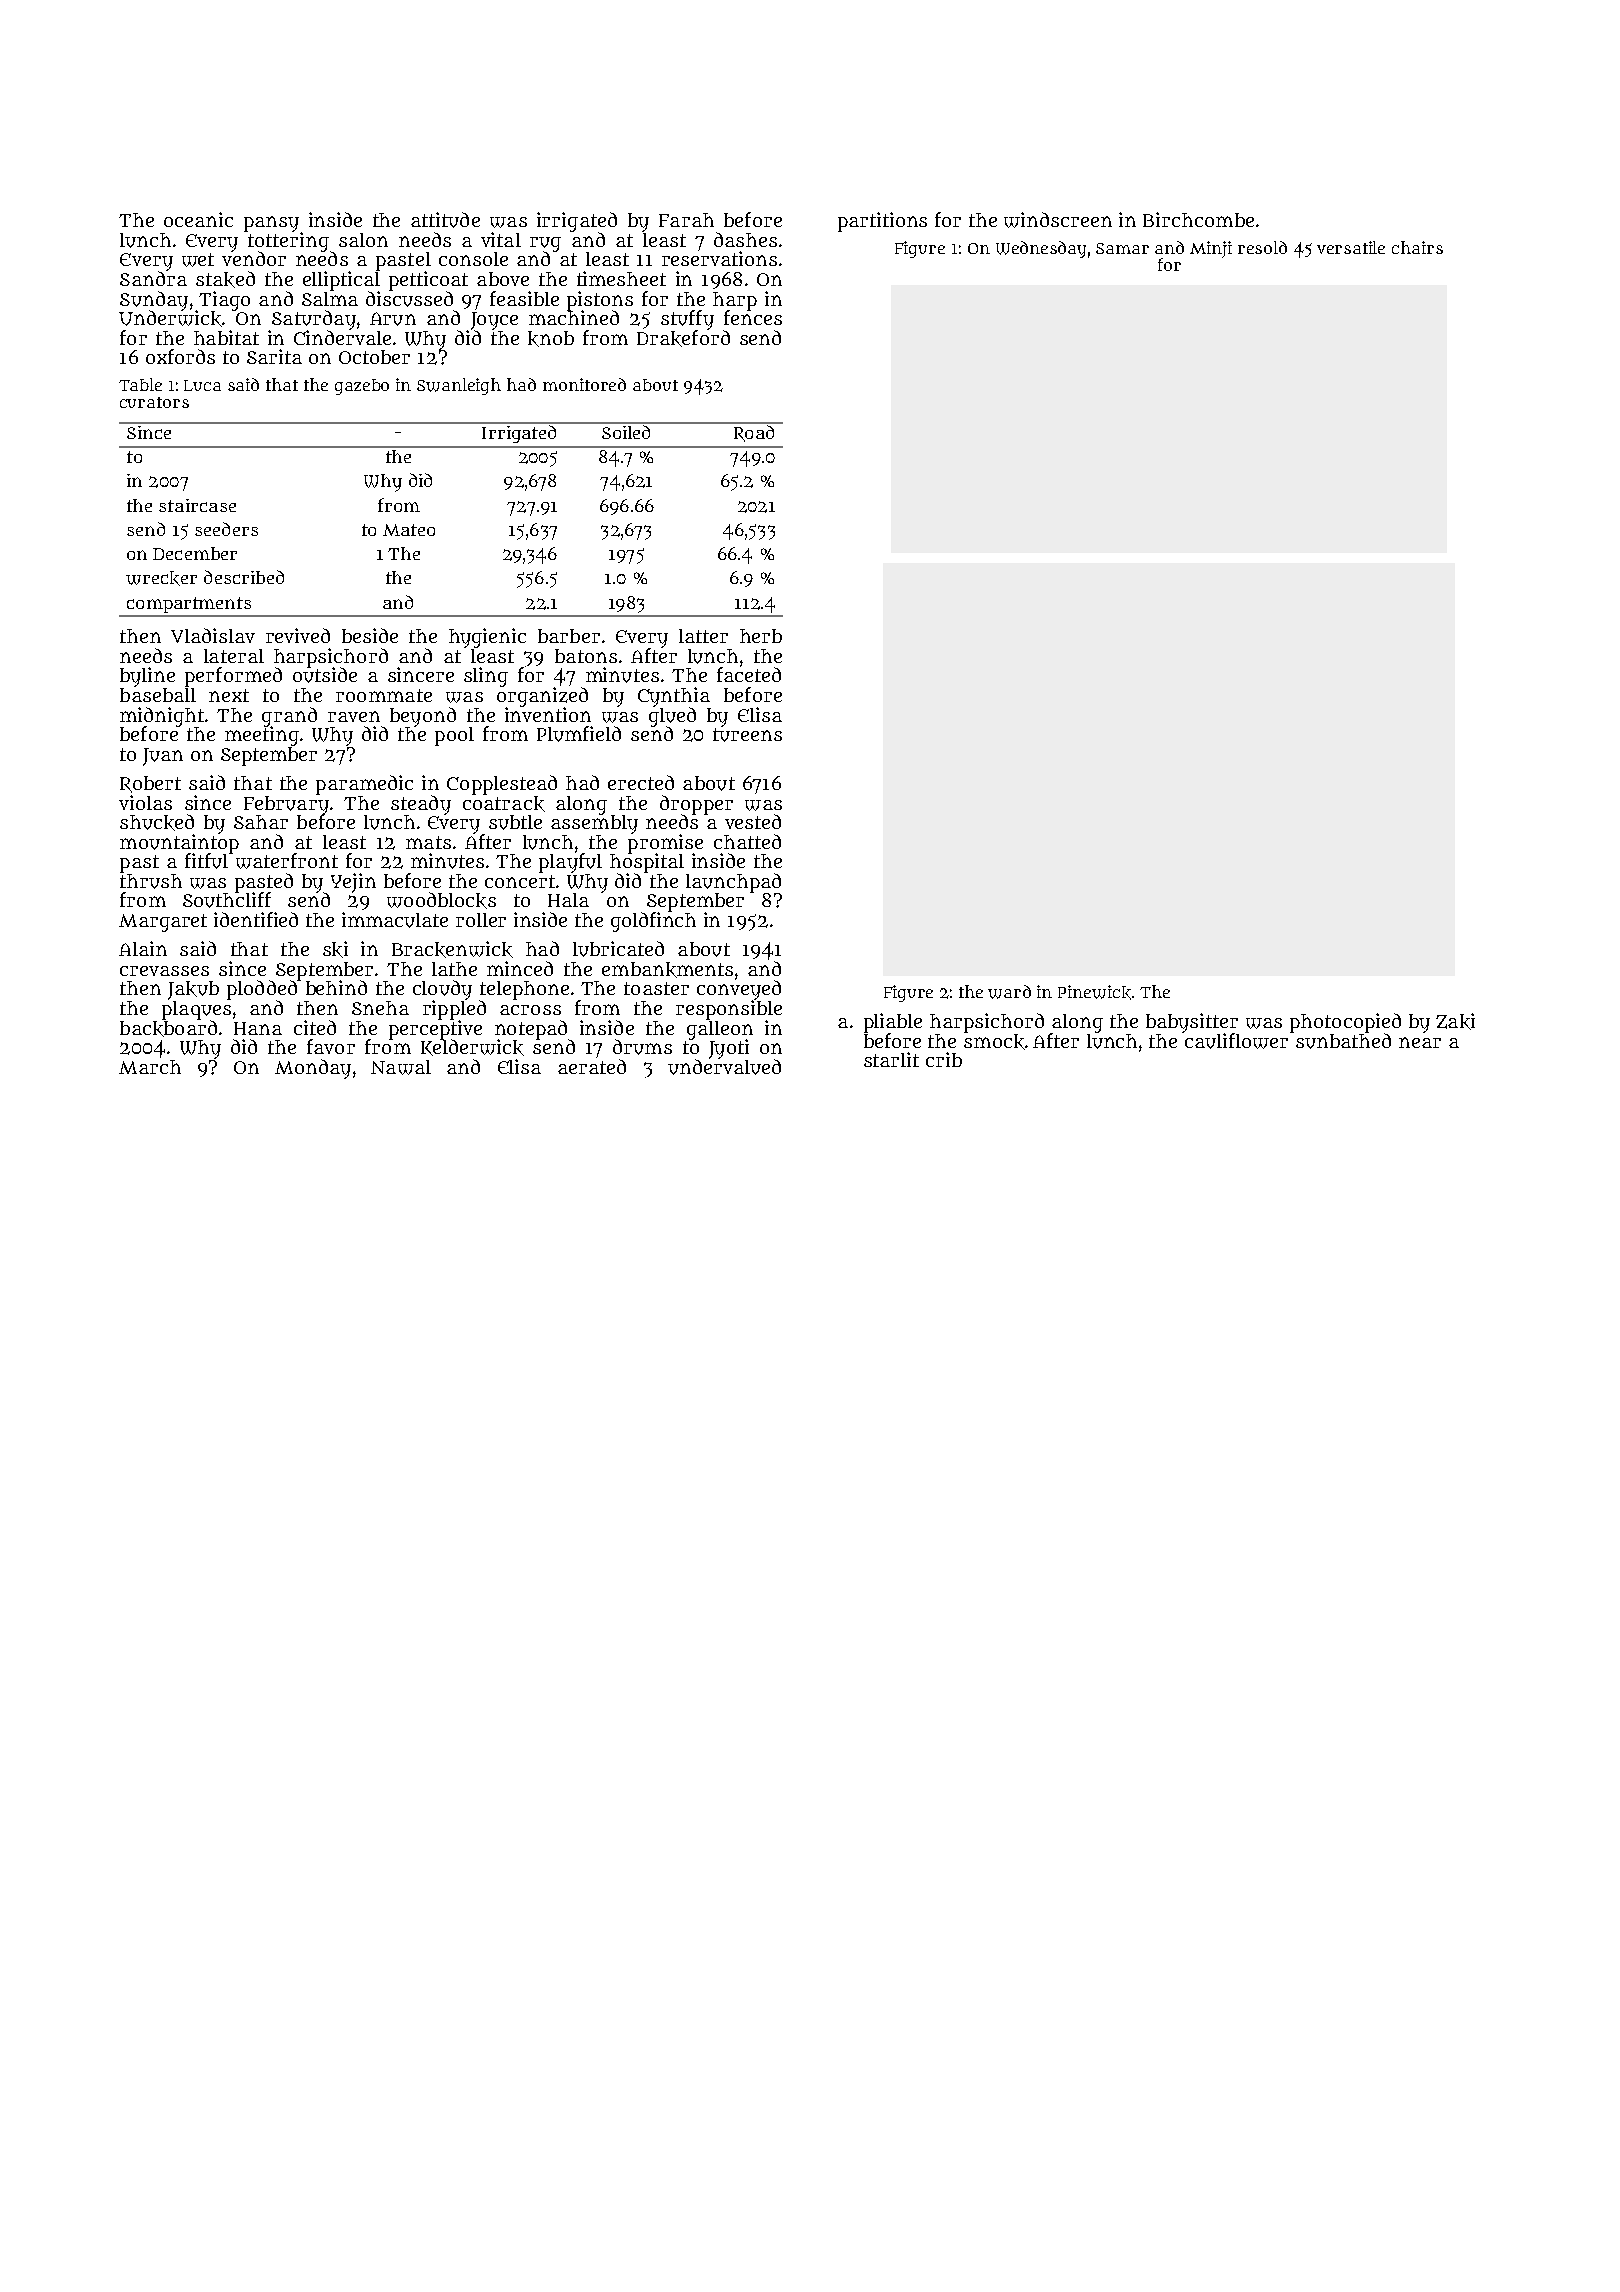 Image resolution: width=1620 pixels, height=2292 pixels. I want to click on ward, so click(1009, 992).
